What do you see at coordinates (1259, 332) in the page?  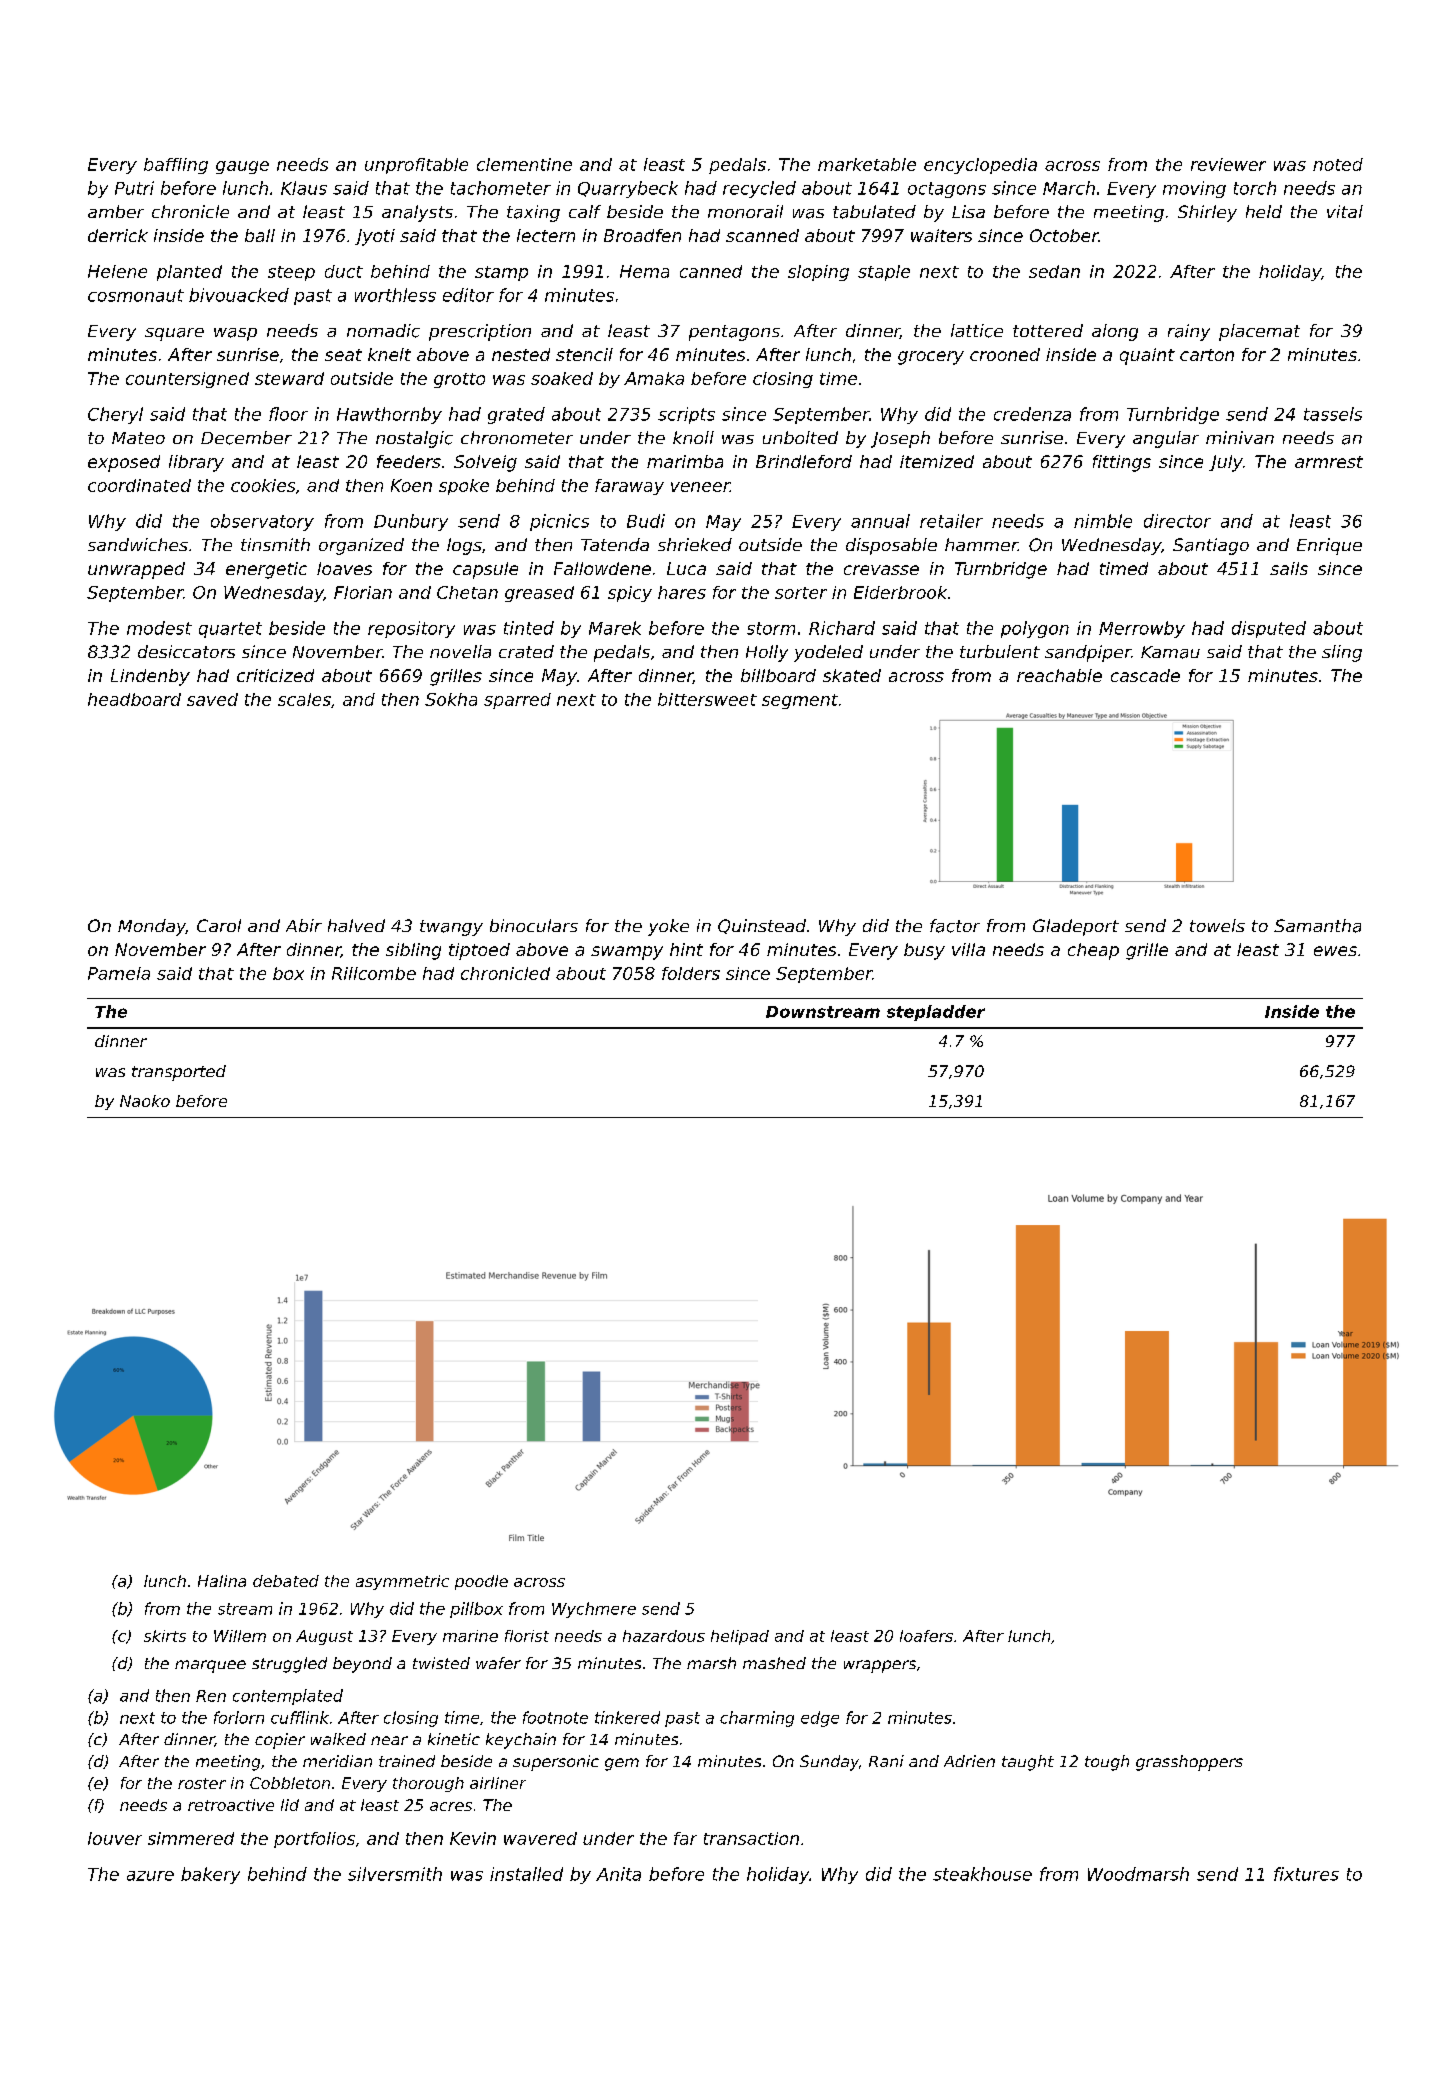 I see `placemat` at bounding box center [1259, 332].
